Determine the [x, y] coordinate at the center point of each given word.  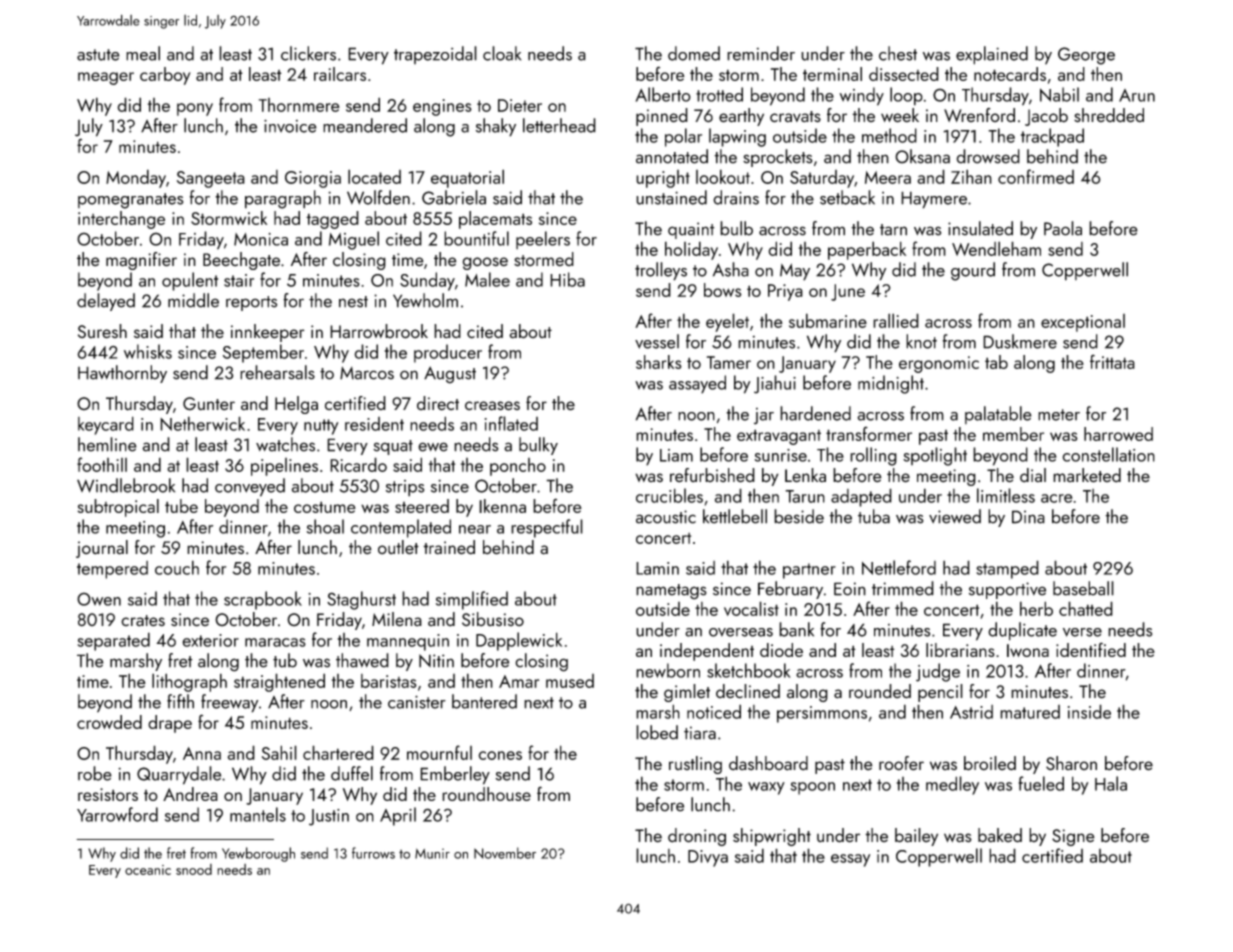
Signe [1073, 837]
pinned [662, 117]
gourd [973, 271]
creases [492, 406]
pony [195, 109]
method [889, 135]
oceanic [148, 870]
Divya [708, 858]
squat [393, 447]
